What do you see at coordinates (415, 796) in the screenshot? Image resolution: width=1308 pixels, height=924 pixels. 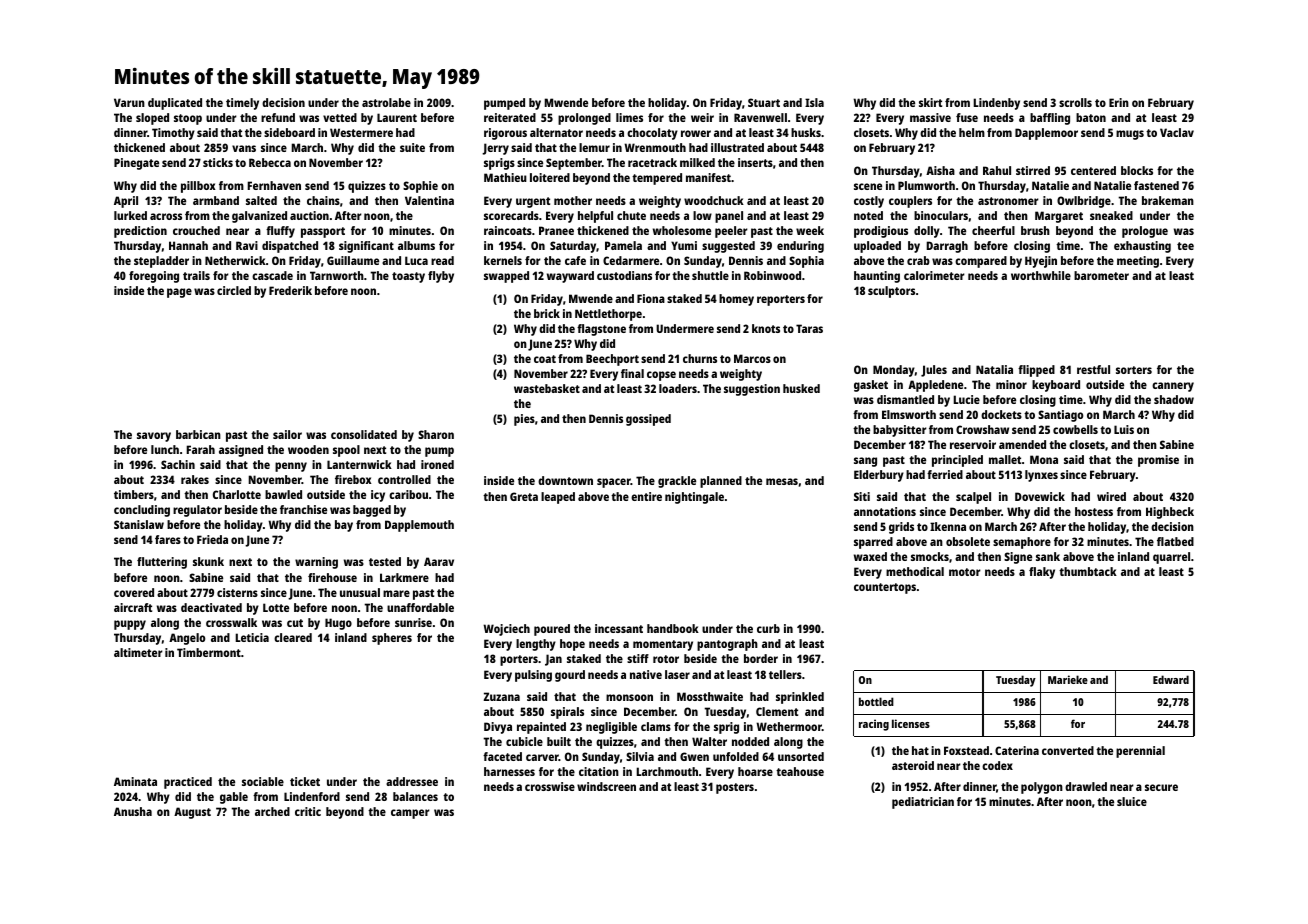 I see `balances` at bounding box center [415, 796].
